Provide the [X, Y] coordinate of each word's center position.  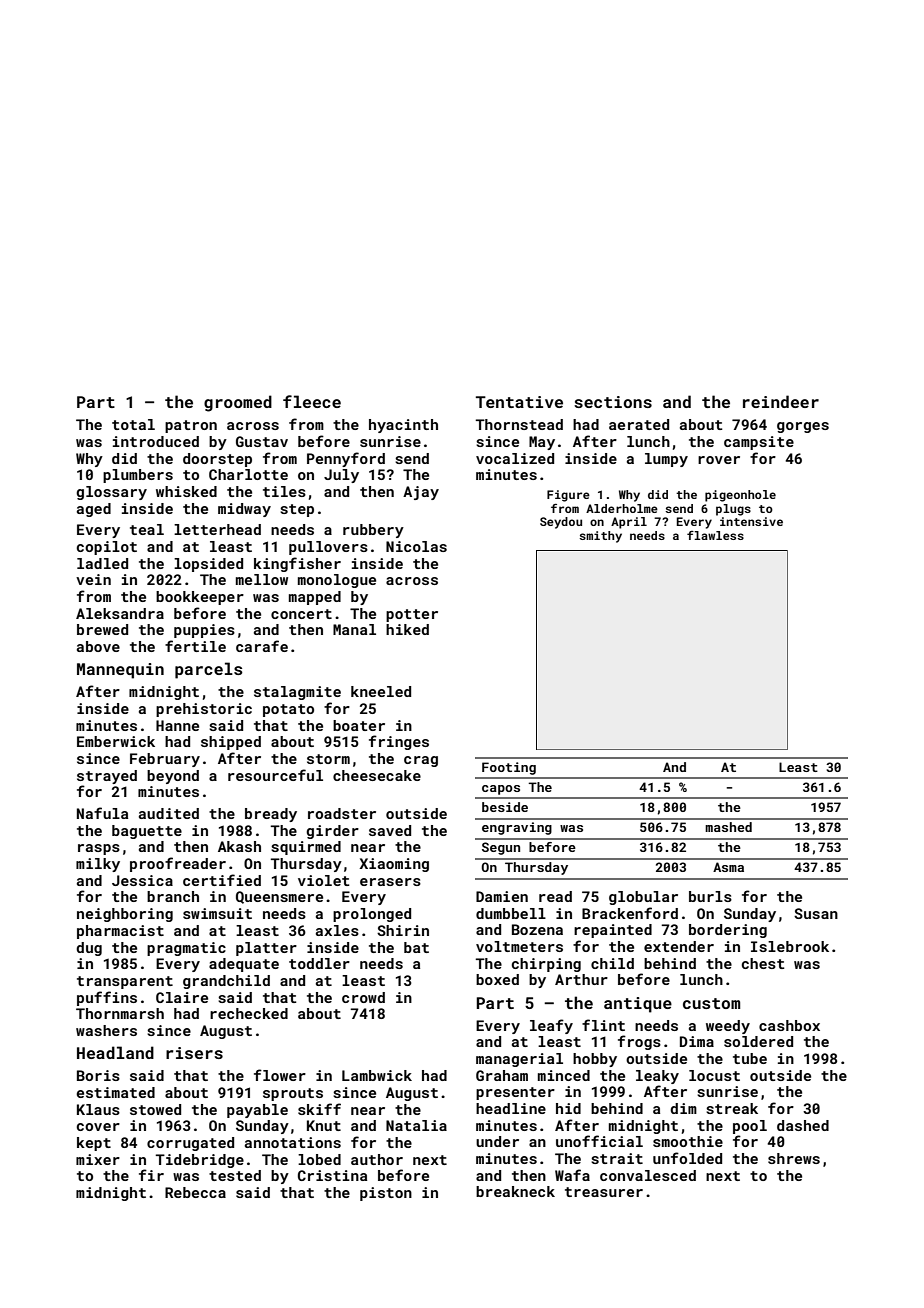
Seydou [561, 523]
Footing [509, 768]
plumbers [138, 476]
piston [386, 1194]
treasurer [604, 1192]
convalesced [648, 1175]
